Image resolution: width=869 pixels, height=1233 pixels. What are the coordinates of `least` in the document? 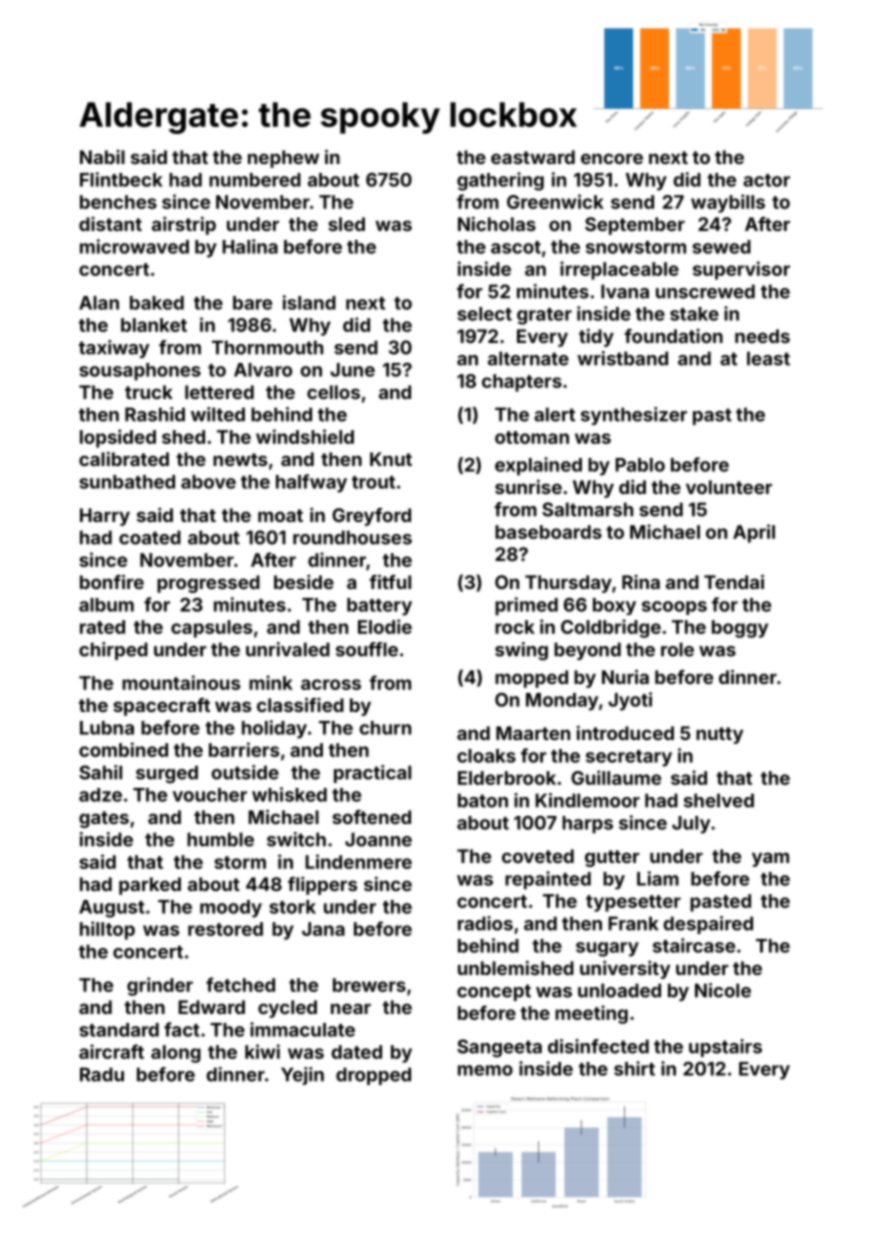 It's located at (768, 358).
